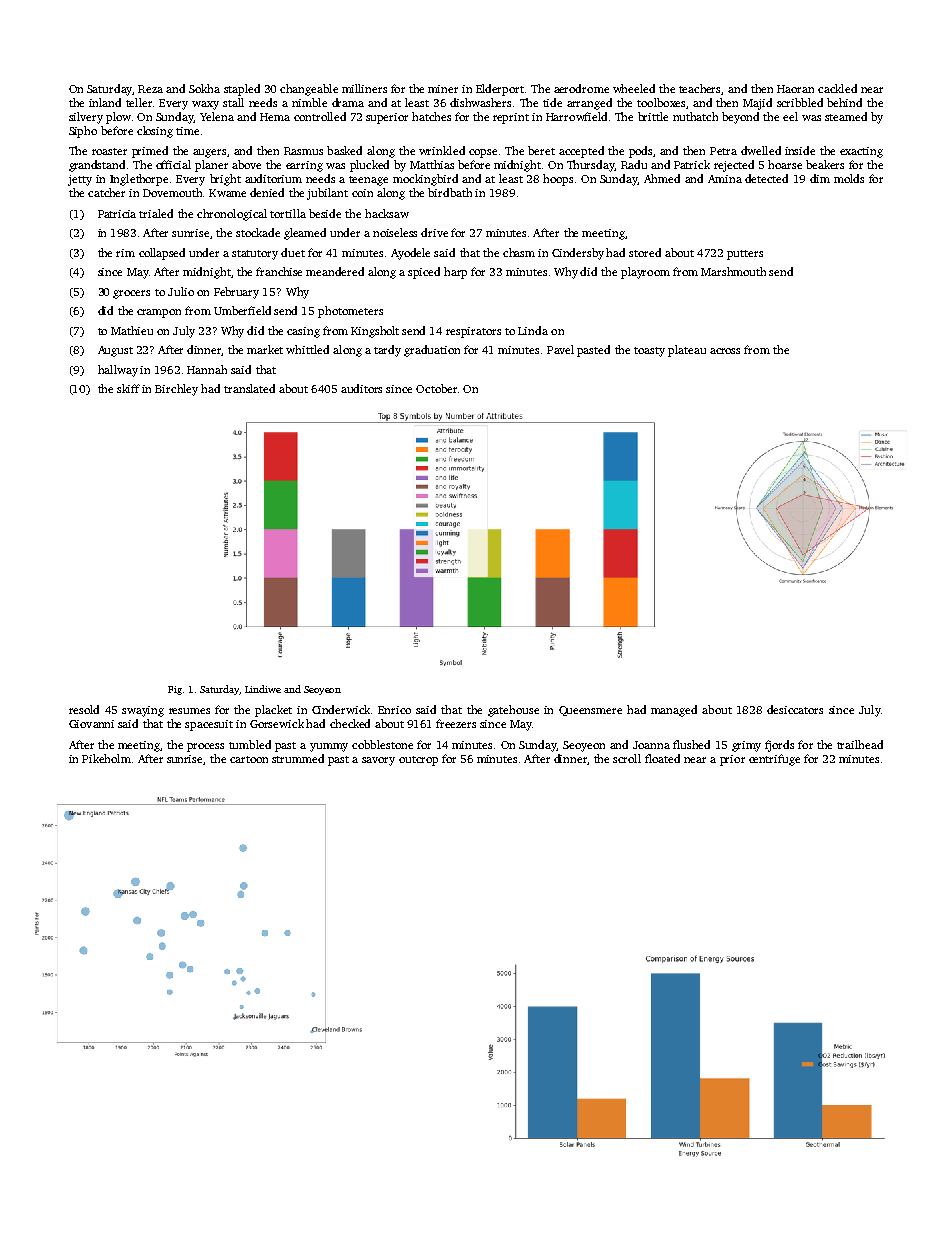 The width and height of the screenshot is (952, 1233). What do you see at coordinates (645, 252) in the screenshot?
I see `stored` at bounding box center [645, 252].
